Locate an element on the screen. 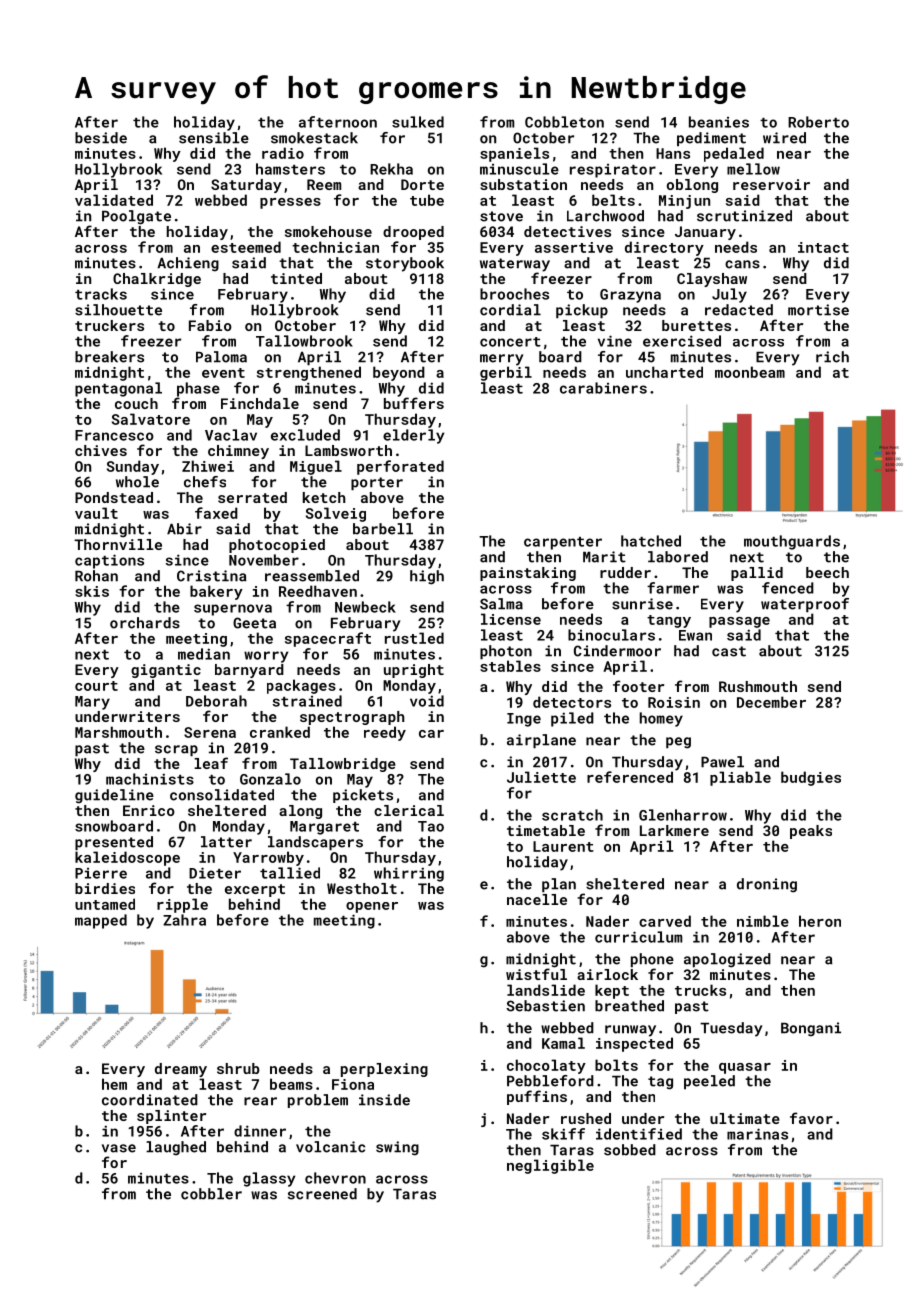 Image resolution: width=924 pixels, height=1308 pixels. waterproof is located at coordinates (805, 605).
